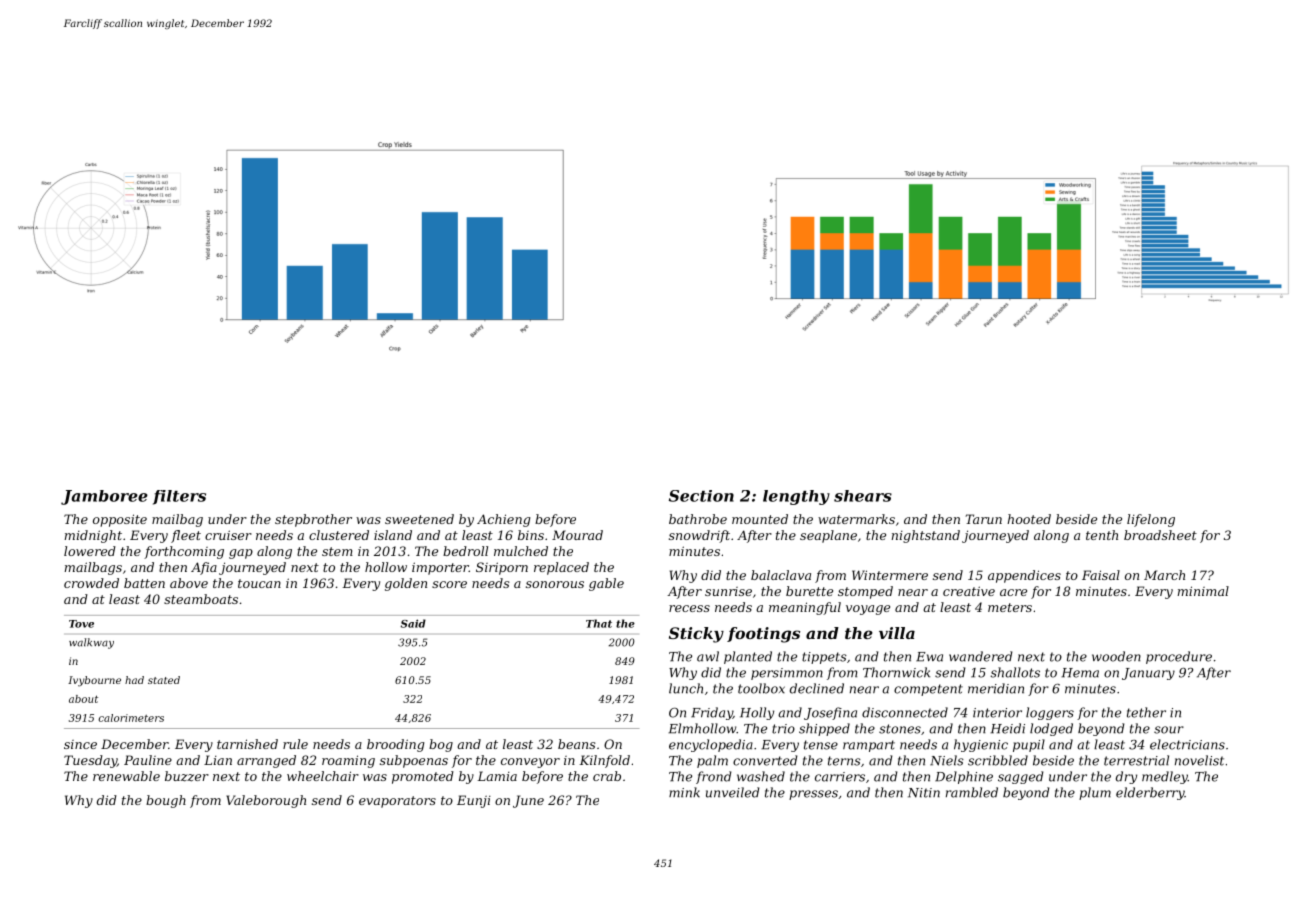 This page has width=1308, height=924. I want to click on elderberry, so click(1150, 793).
